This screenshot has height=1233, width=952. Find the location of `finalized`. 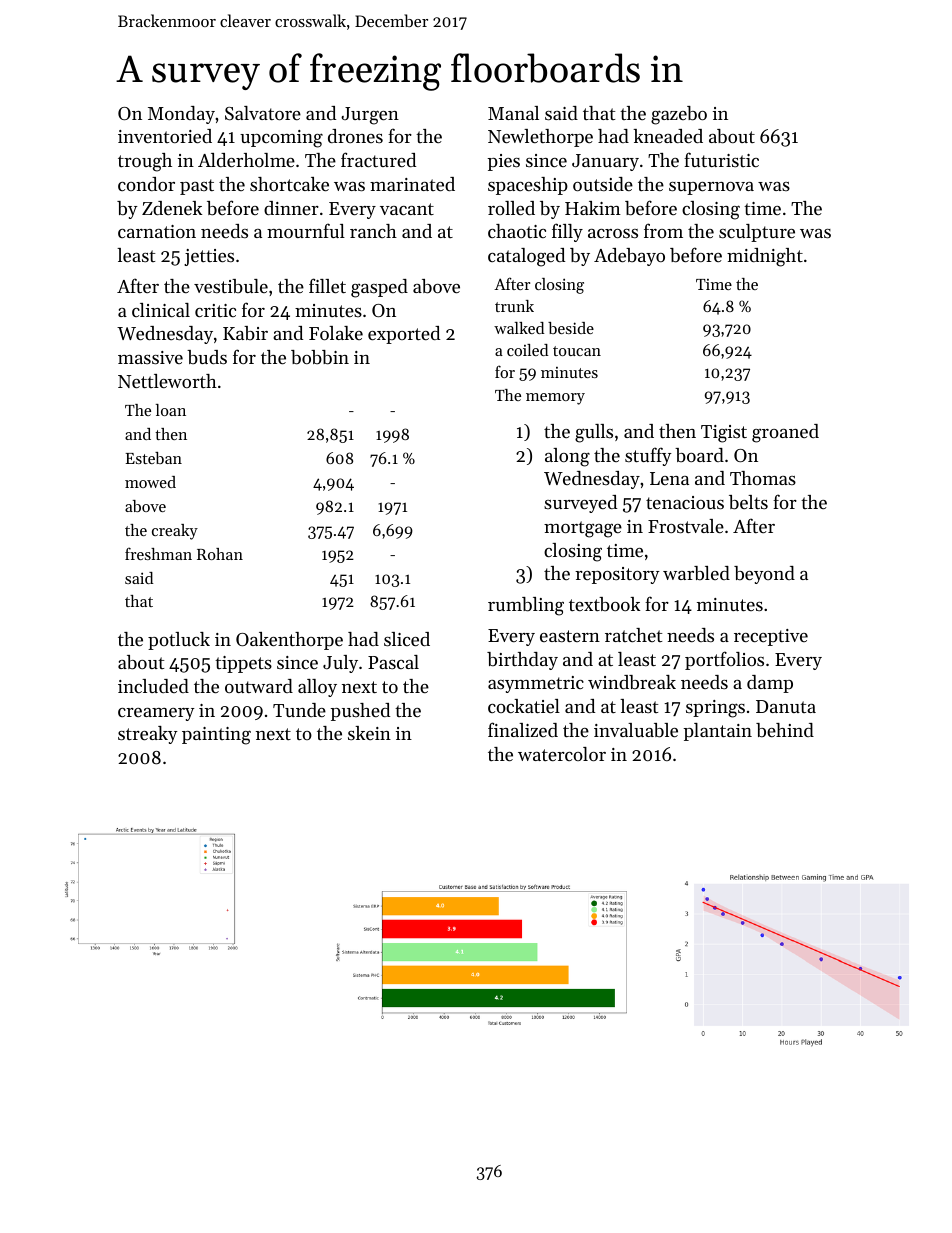

finalized is located at coordinates (523, 729).
